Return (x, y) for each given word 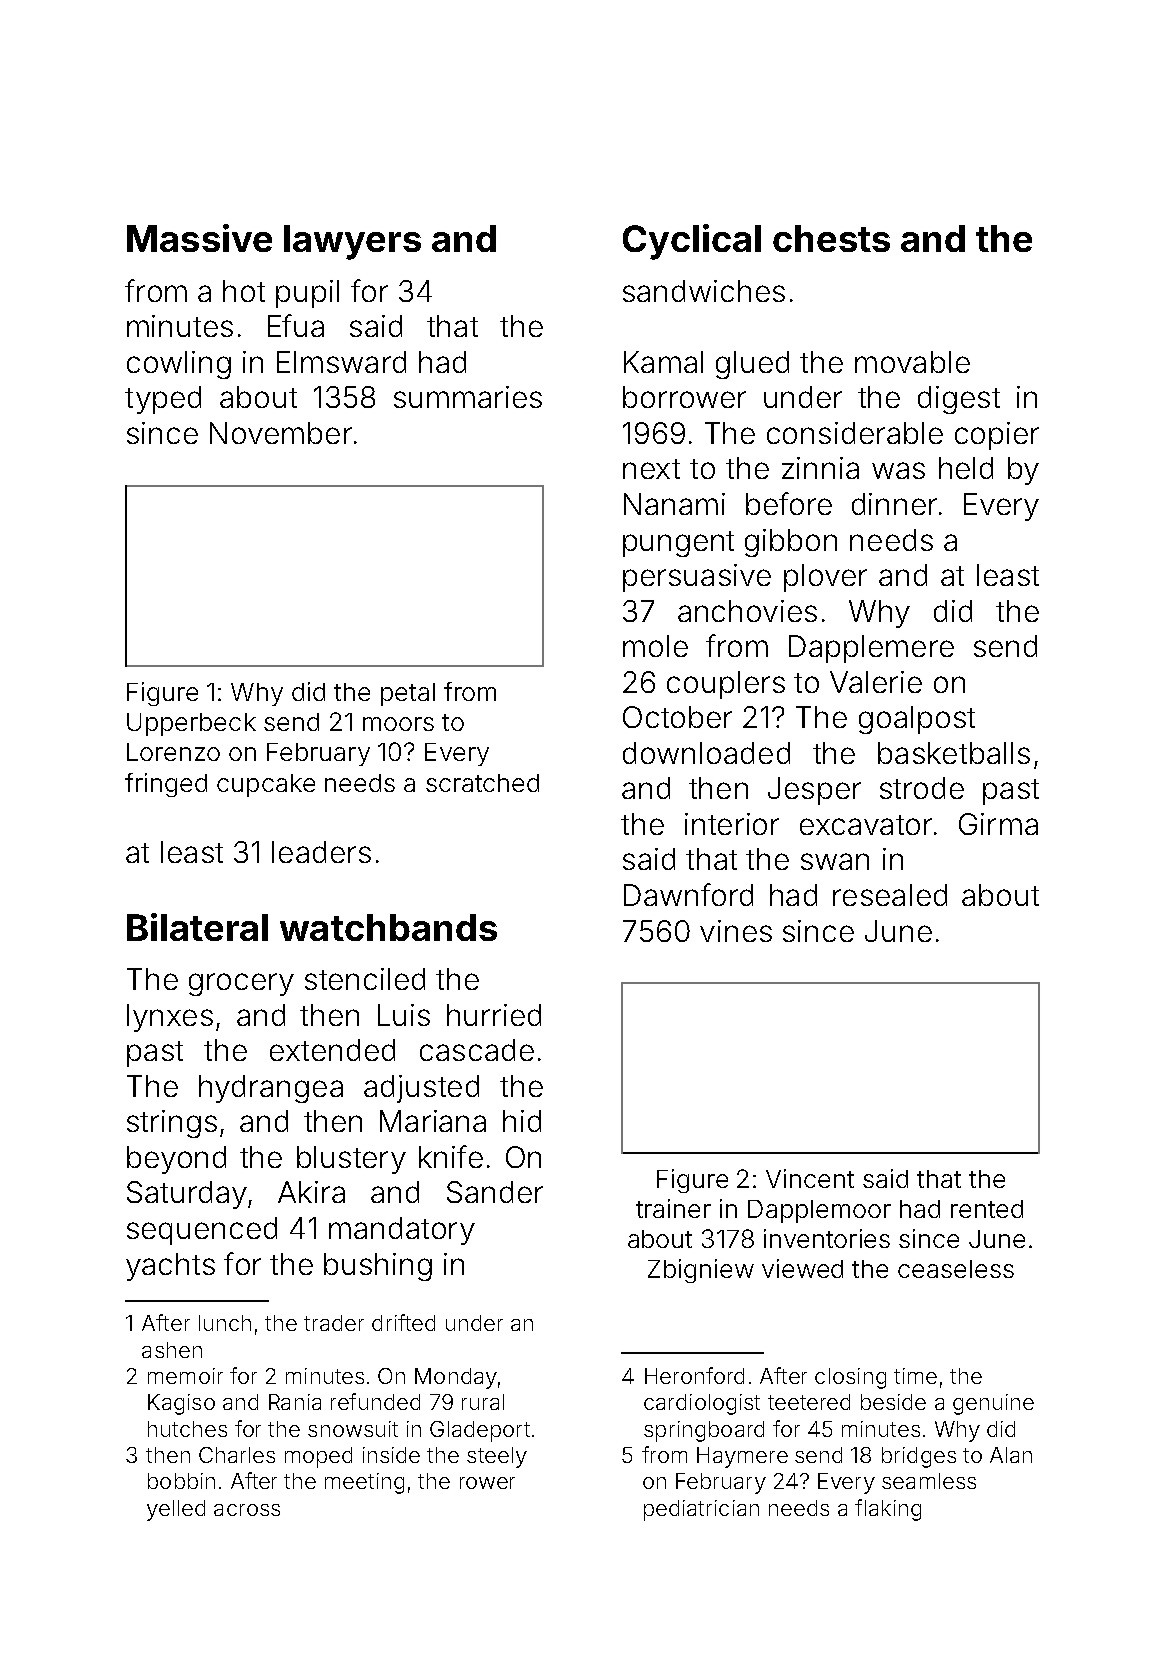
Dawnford (688, 894)
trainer (673, 1208)
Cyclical (692, 242)
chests (831, 238)
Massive (199, 238)
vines (736, 931)
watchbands (388, 927)
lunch (225, 1323)
